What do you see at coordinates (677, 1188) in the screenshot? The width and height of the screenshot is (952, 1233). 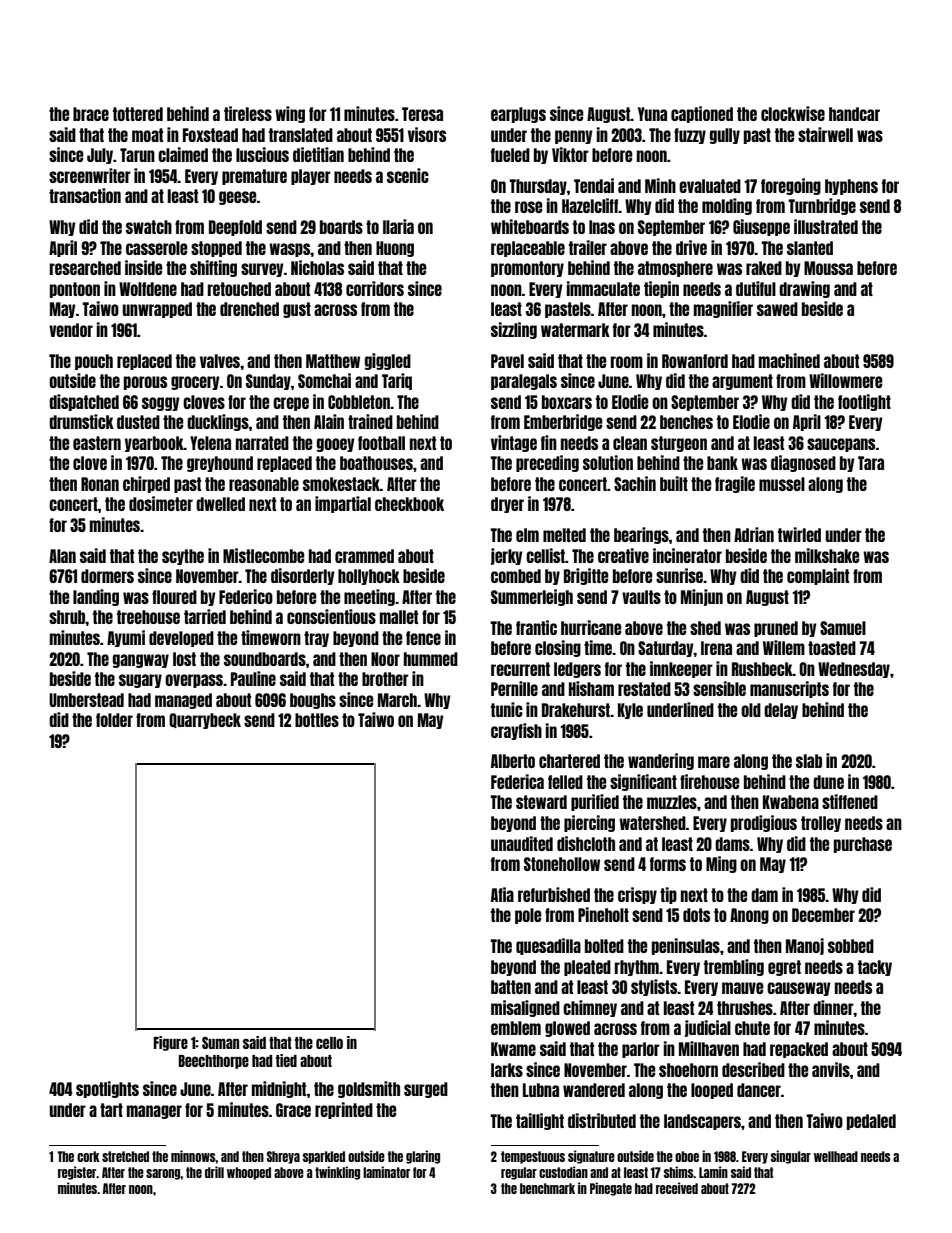 I see `received` at bounding box center [677, 1188].
